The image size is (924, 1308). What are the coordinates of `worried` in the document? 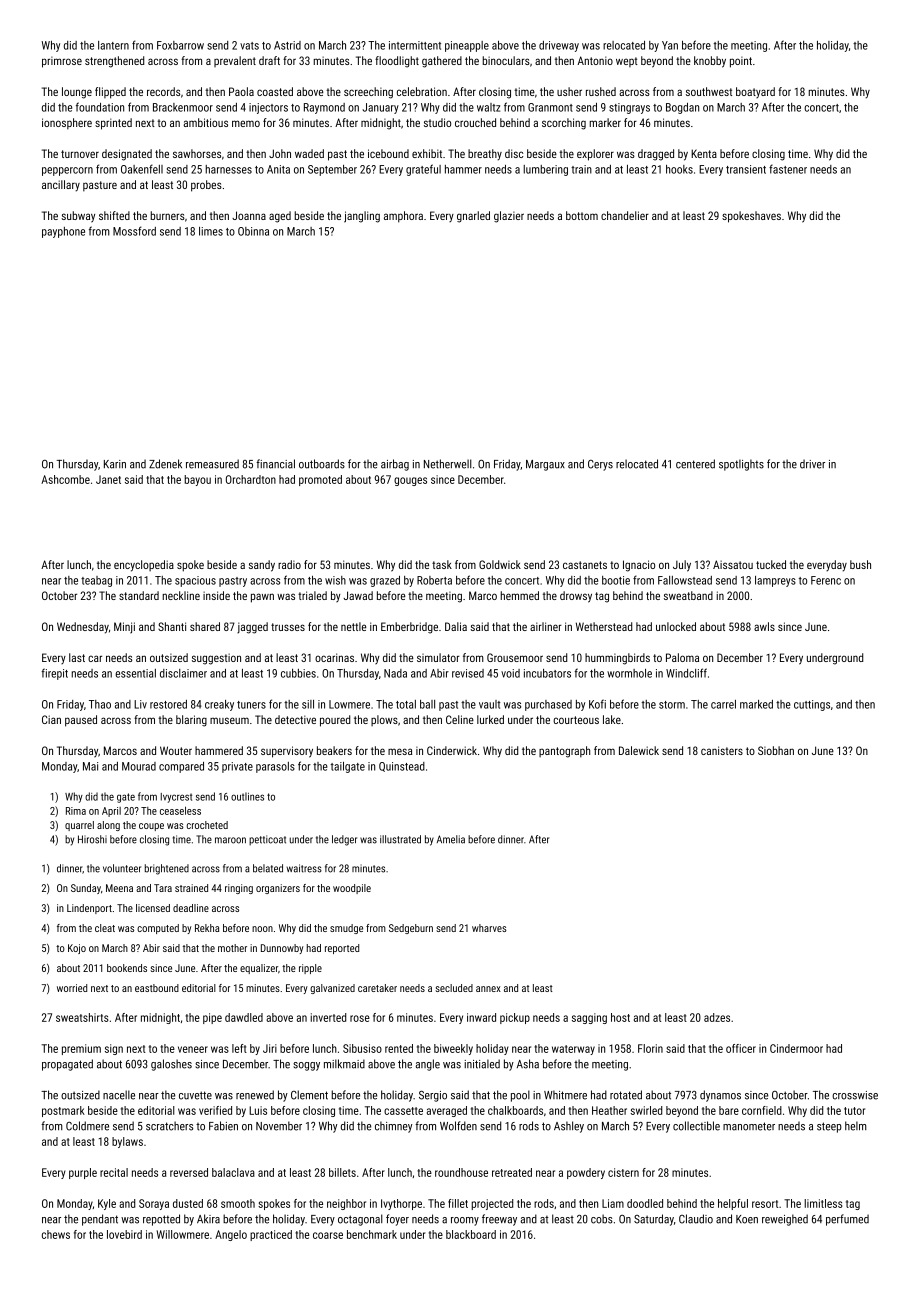 It's located at (72, 988).
